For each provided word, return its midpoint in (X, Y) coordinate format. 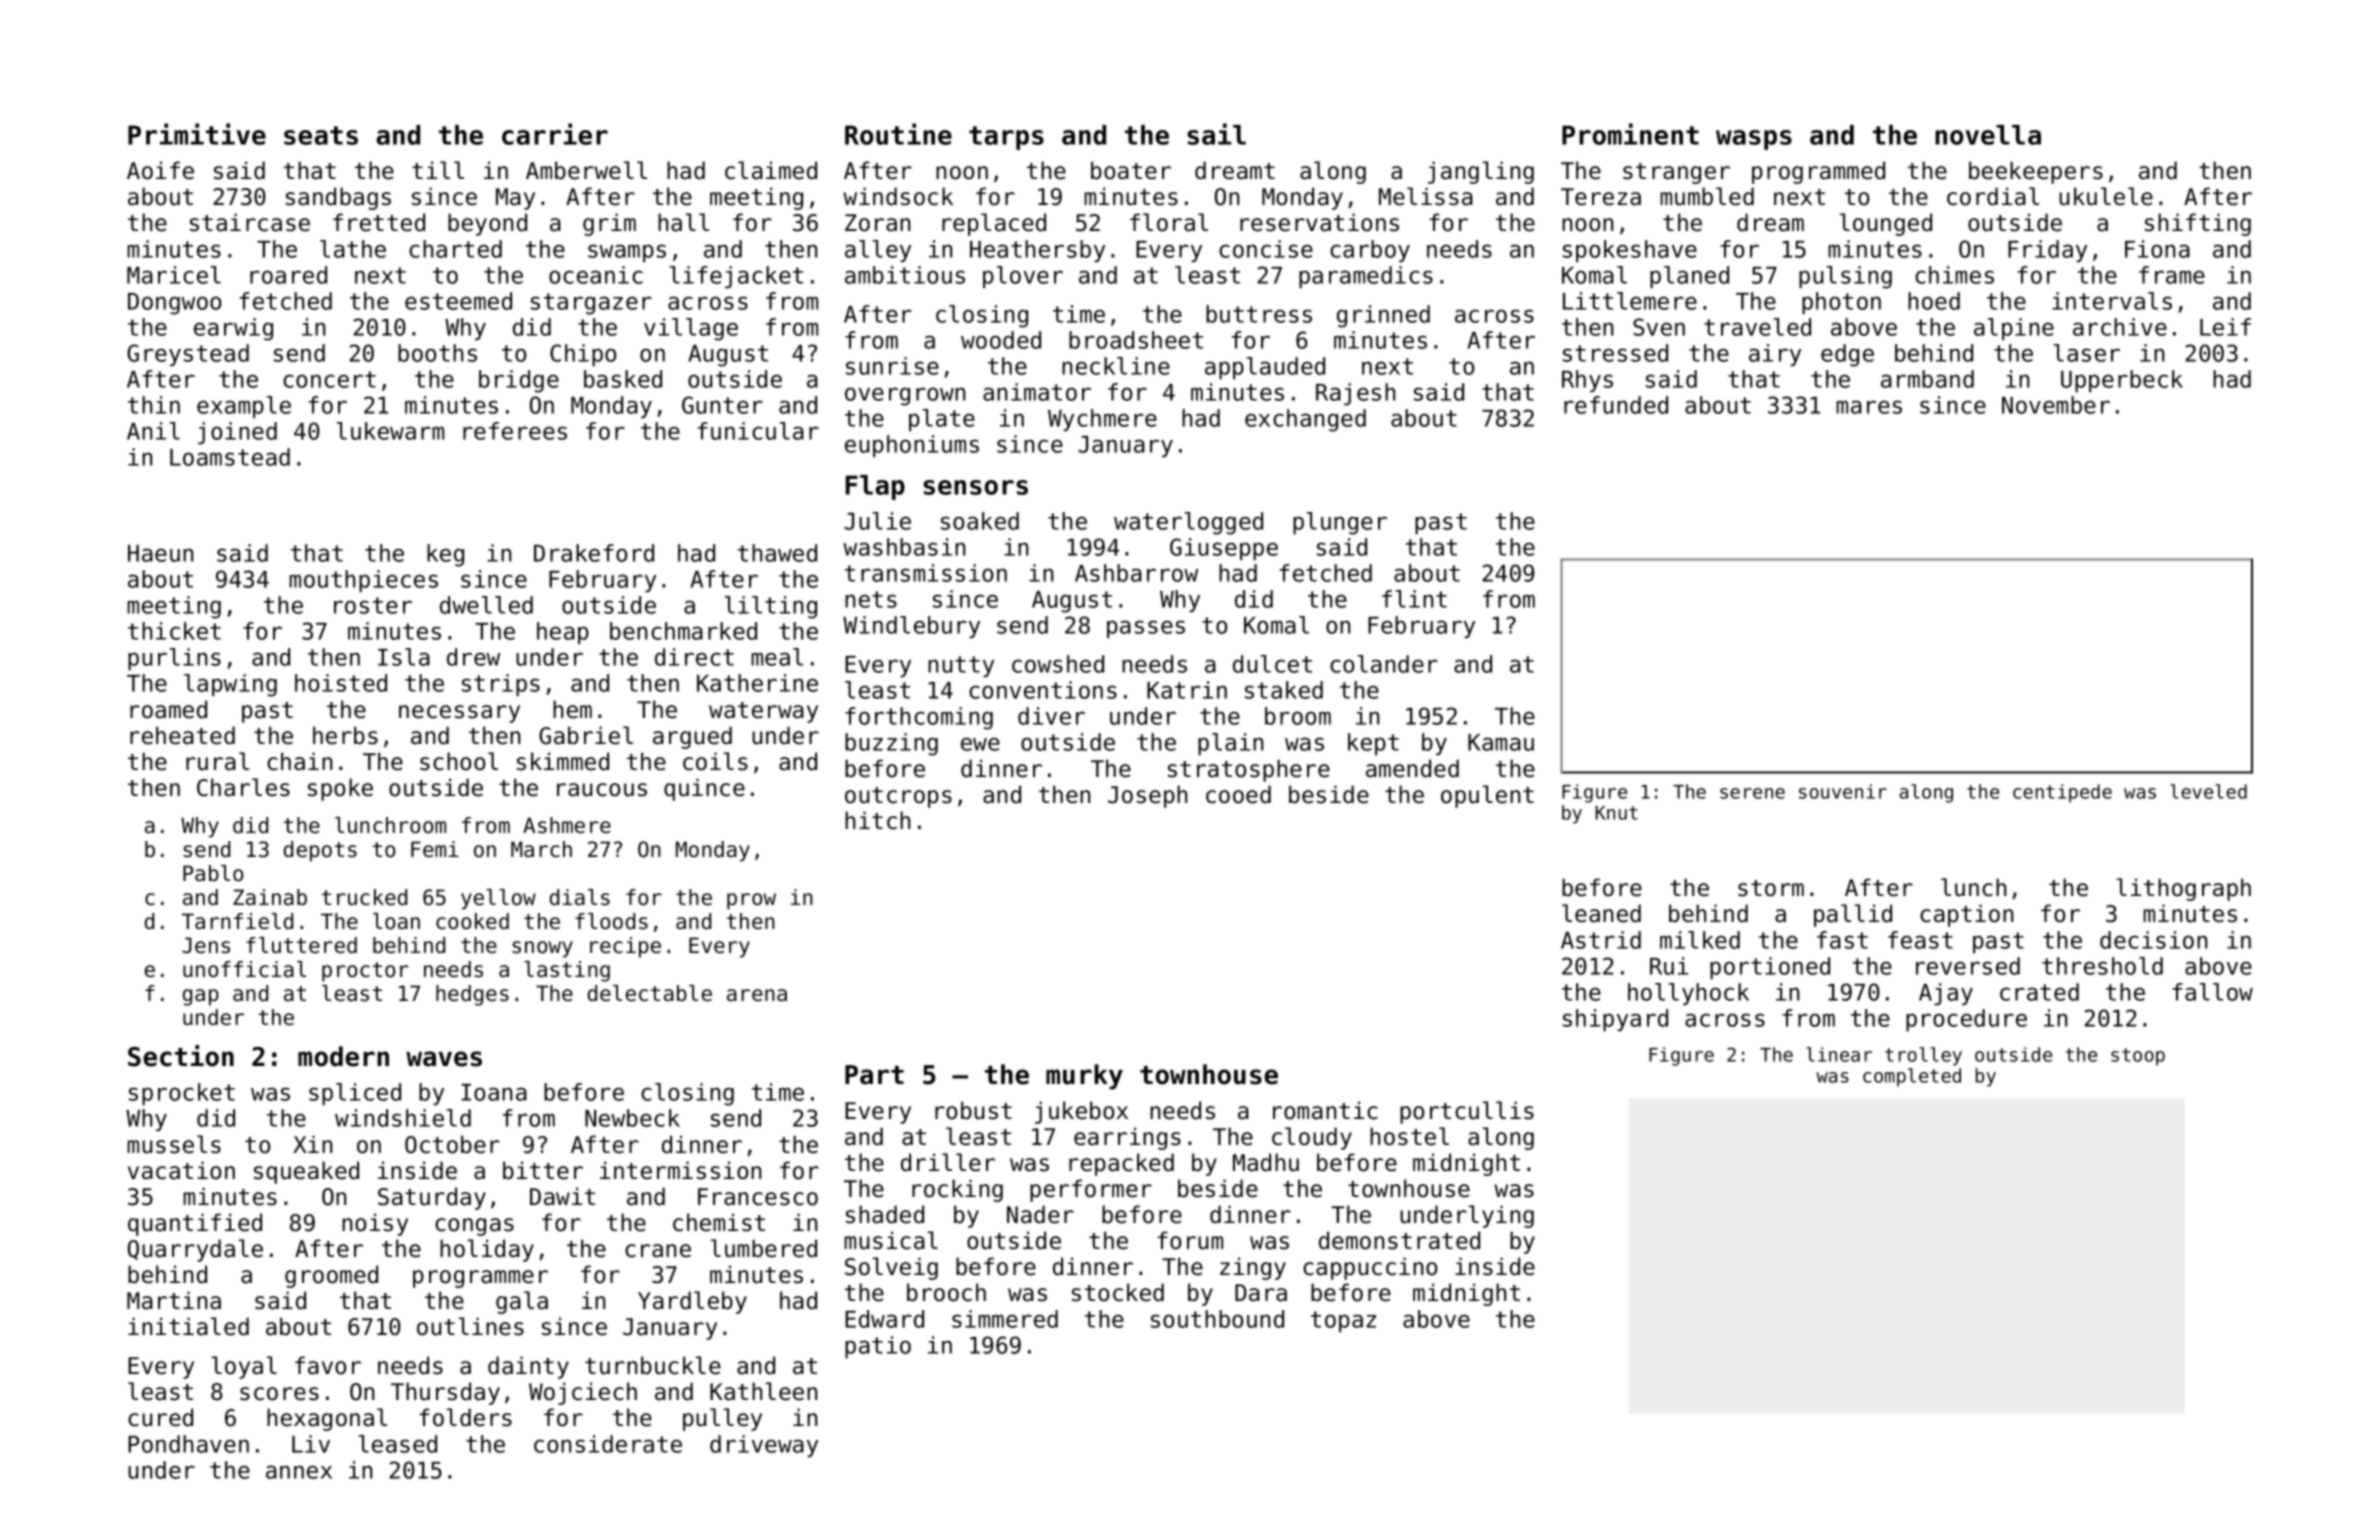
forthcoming (919, 718)
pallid (1853, 915)
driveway (764, 1446)
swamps (627, 253)
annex (299, 1472)
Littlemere (1630, 301)
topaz (1343, 1322)
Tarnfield (237, 921)
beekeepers (2036, 172)
